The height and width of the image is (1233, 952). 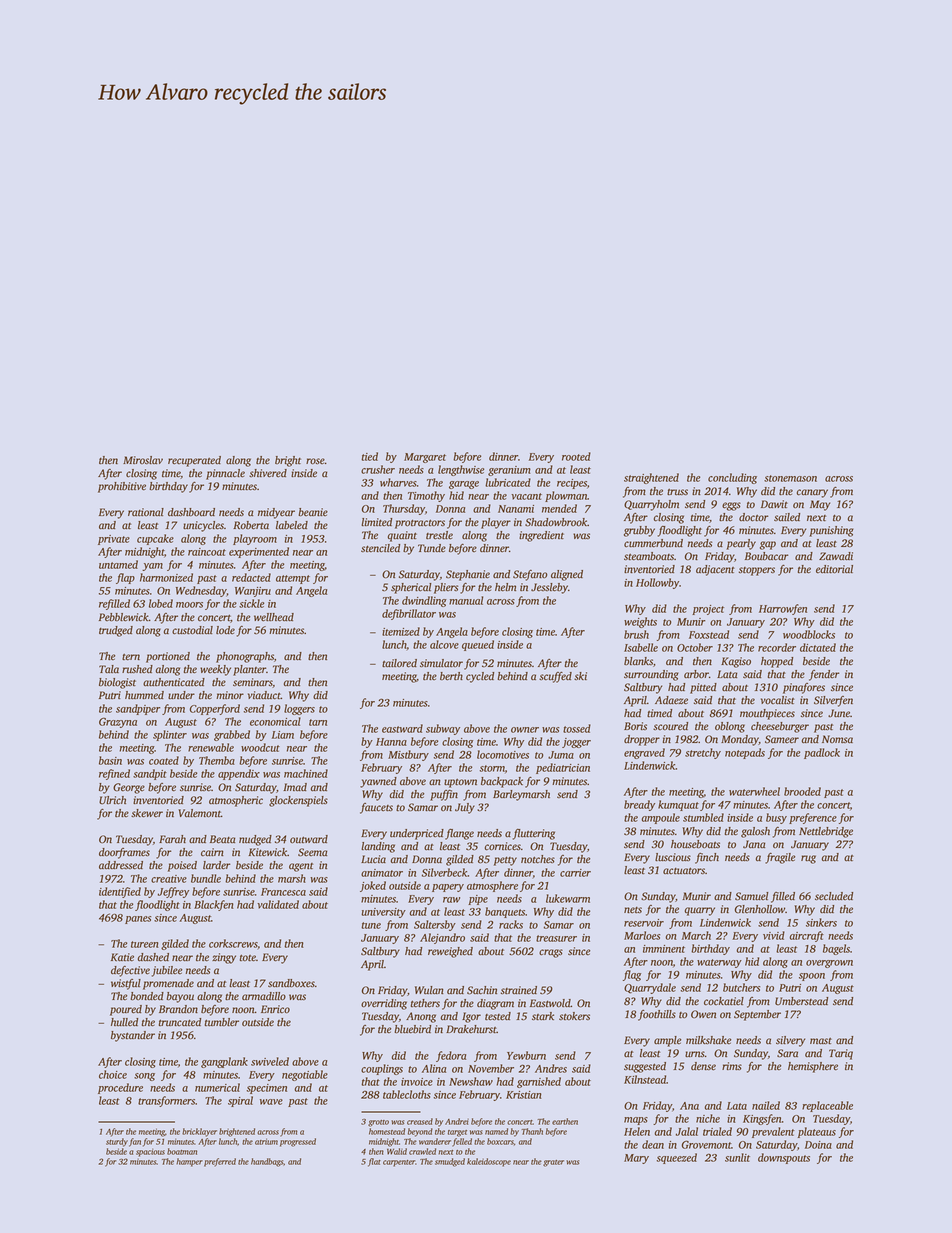 What do you see at coordinates (402, 728) in the image?
I see `eastward` at bounding box center [402, 728].
